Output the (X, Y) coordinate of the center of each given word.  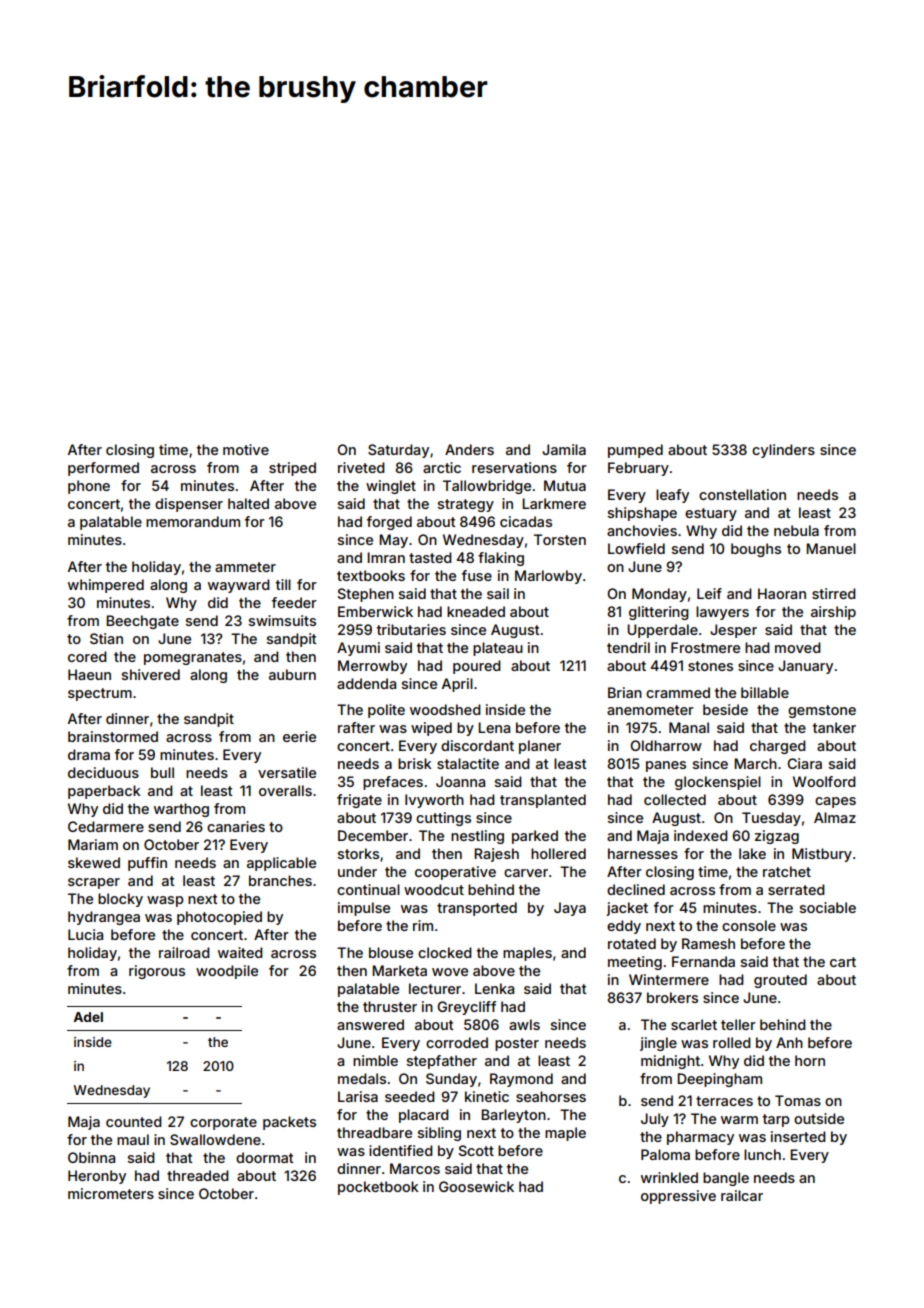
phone (89, 487)
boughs (756, 550)
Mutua (565, 485)
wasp (165, 901)
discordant (477, 745)
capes (835, 802)
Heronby (97, 1177)
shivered (151, 674)
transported (477, 909)
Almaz (835, 817)
